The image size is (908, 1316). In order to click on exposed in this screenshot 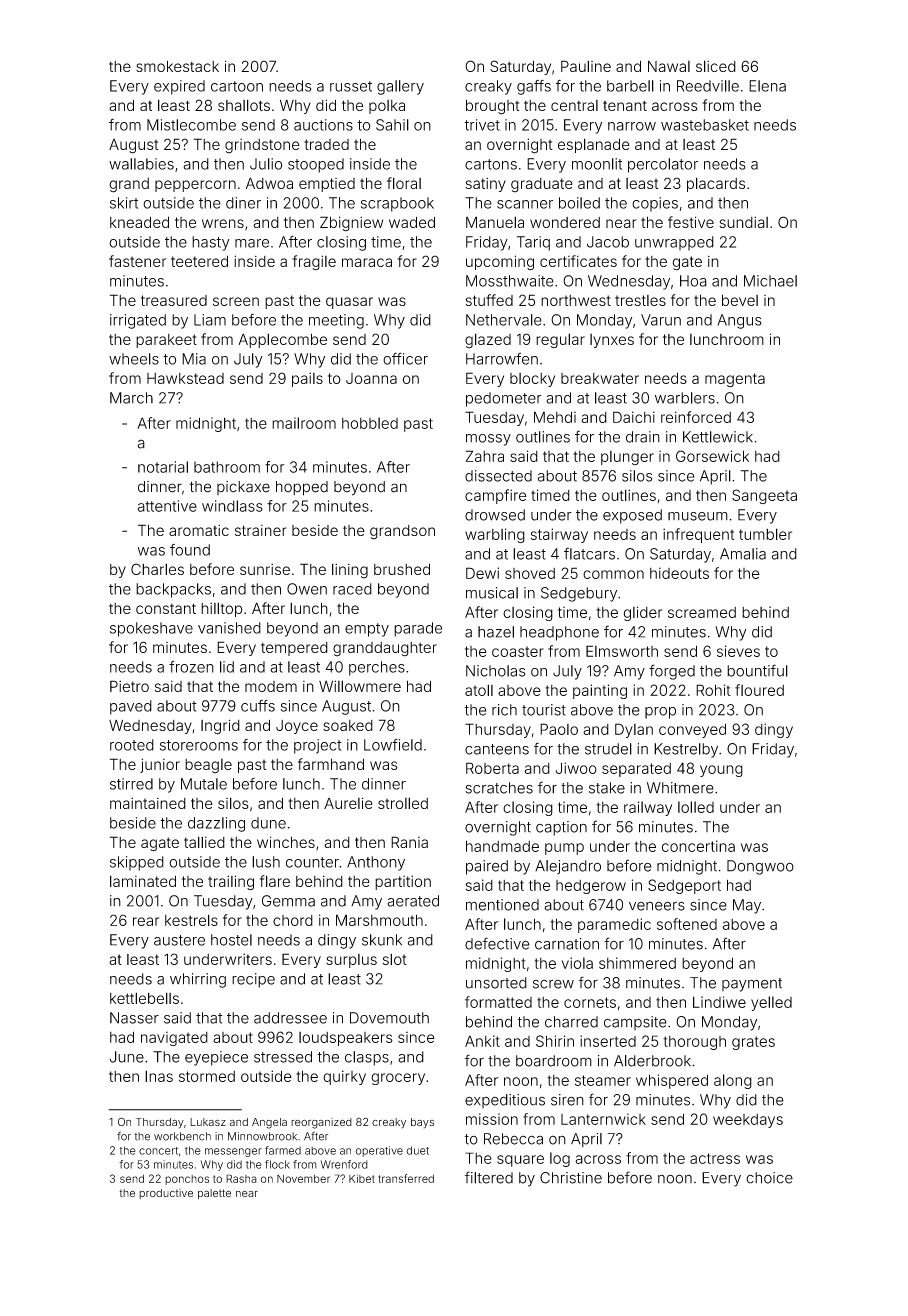, I will do `click(632, 516)`.
